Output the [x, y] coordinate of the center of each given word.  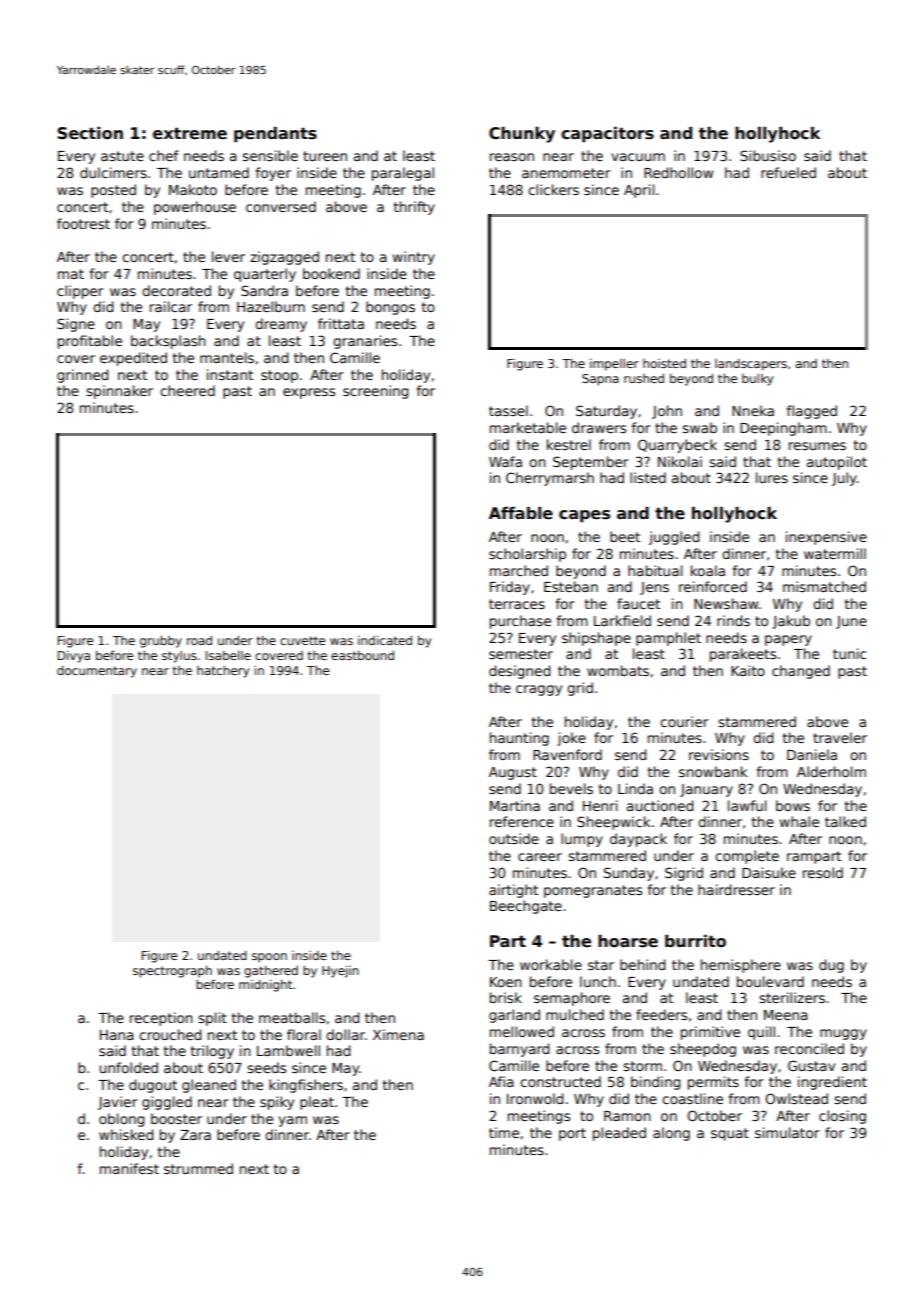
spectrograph [172, 972]
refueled [788, 172]
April [639, 191]
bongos [390, 308]
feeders [661, 1014]
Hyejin [340, 972]
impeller [614, 365]
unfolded [128, 1067]
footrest [83, 223]
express [309, 393]
